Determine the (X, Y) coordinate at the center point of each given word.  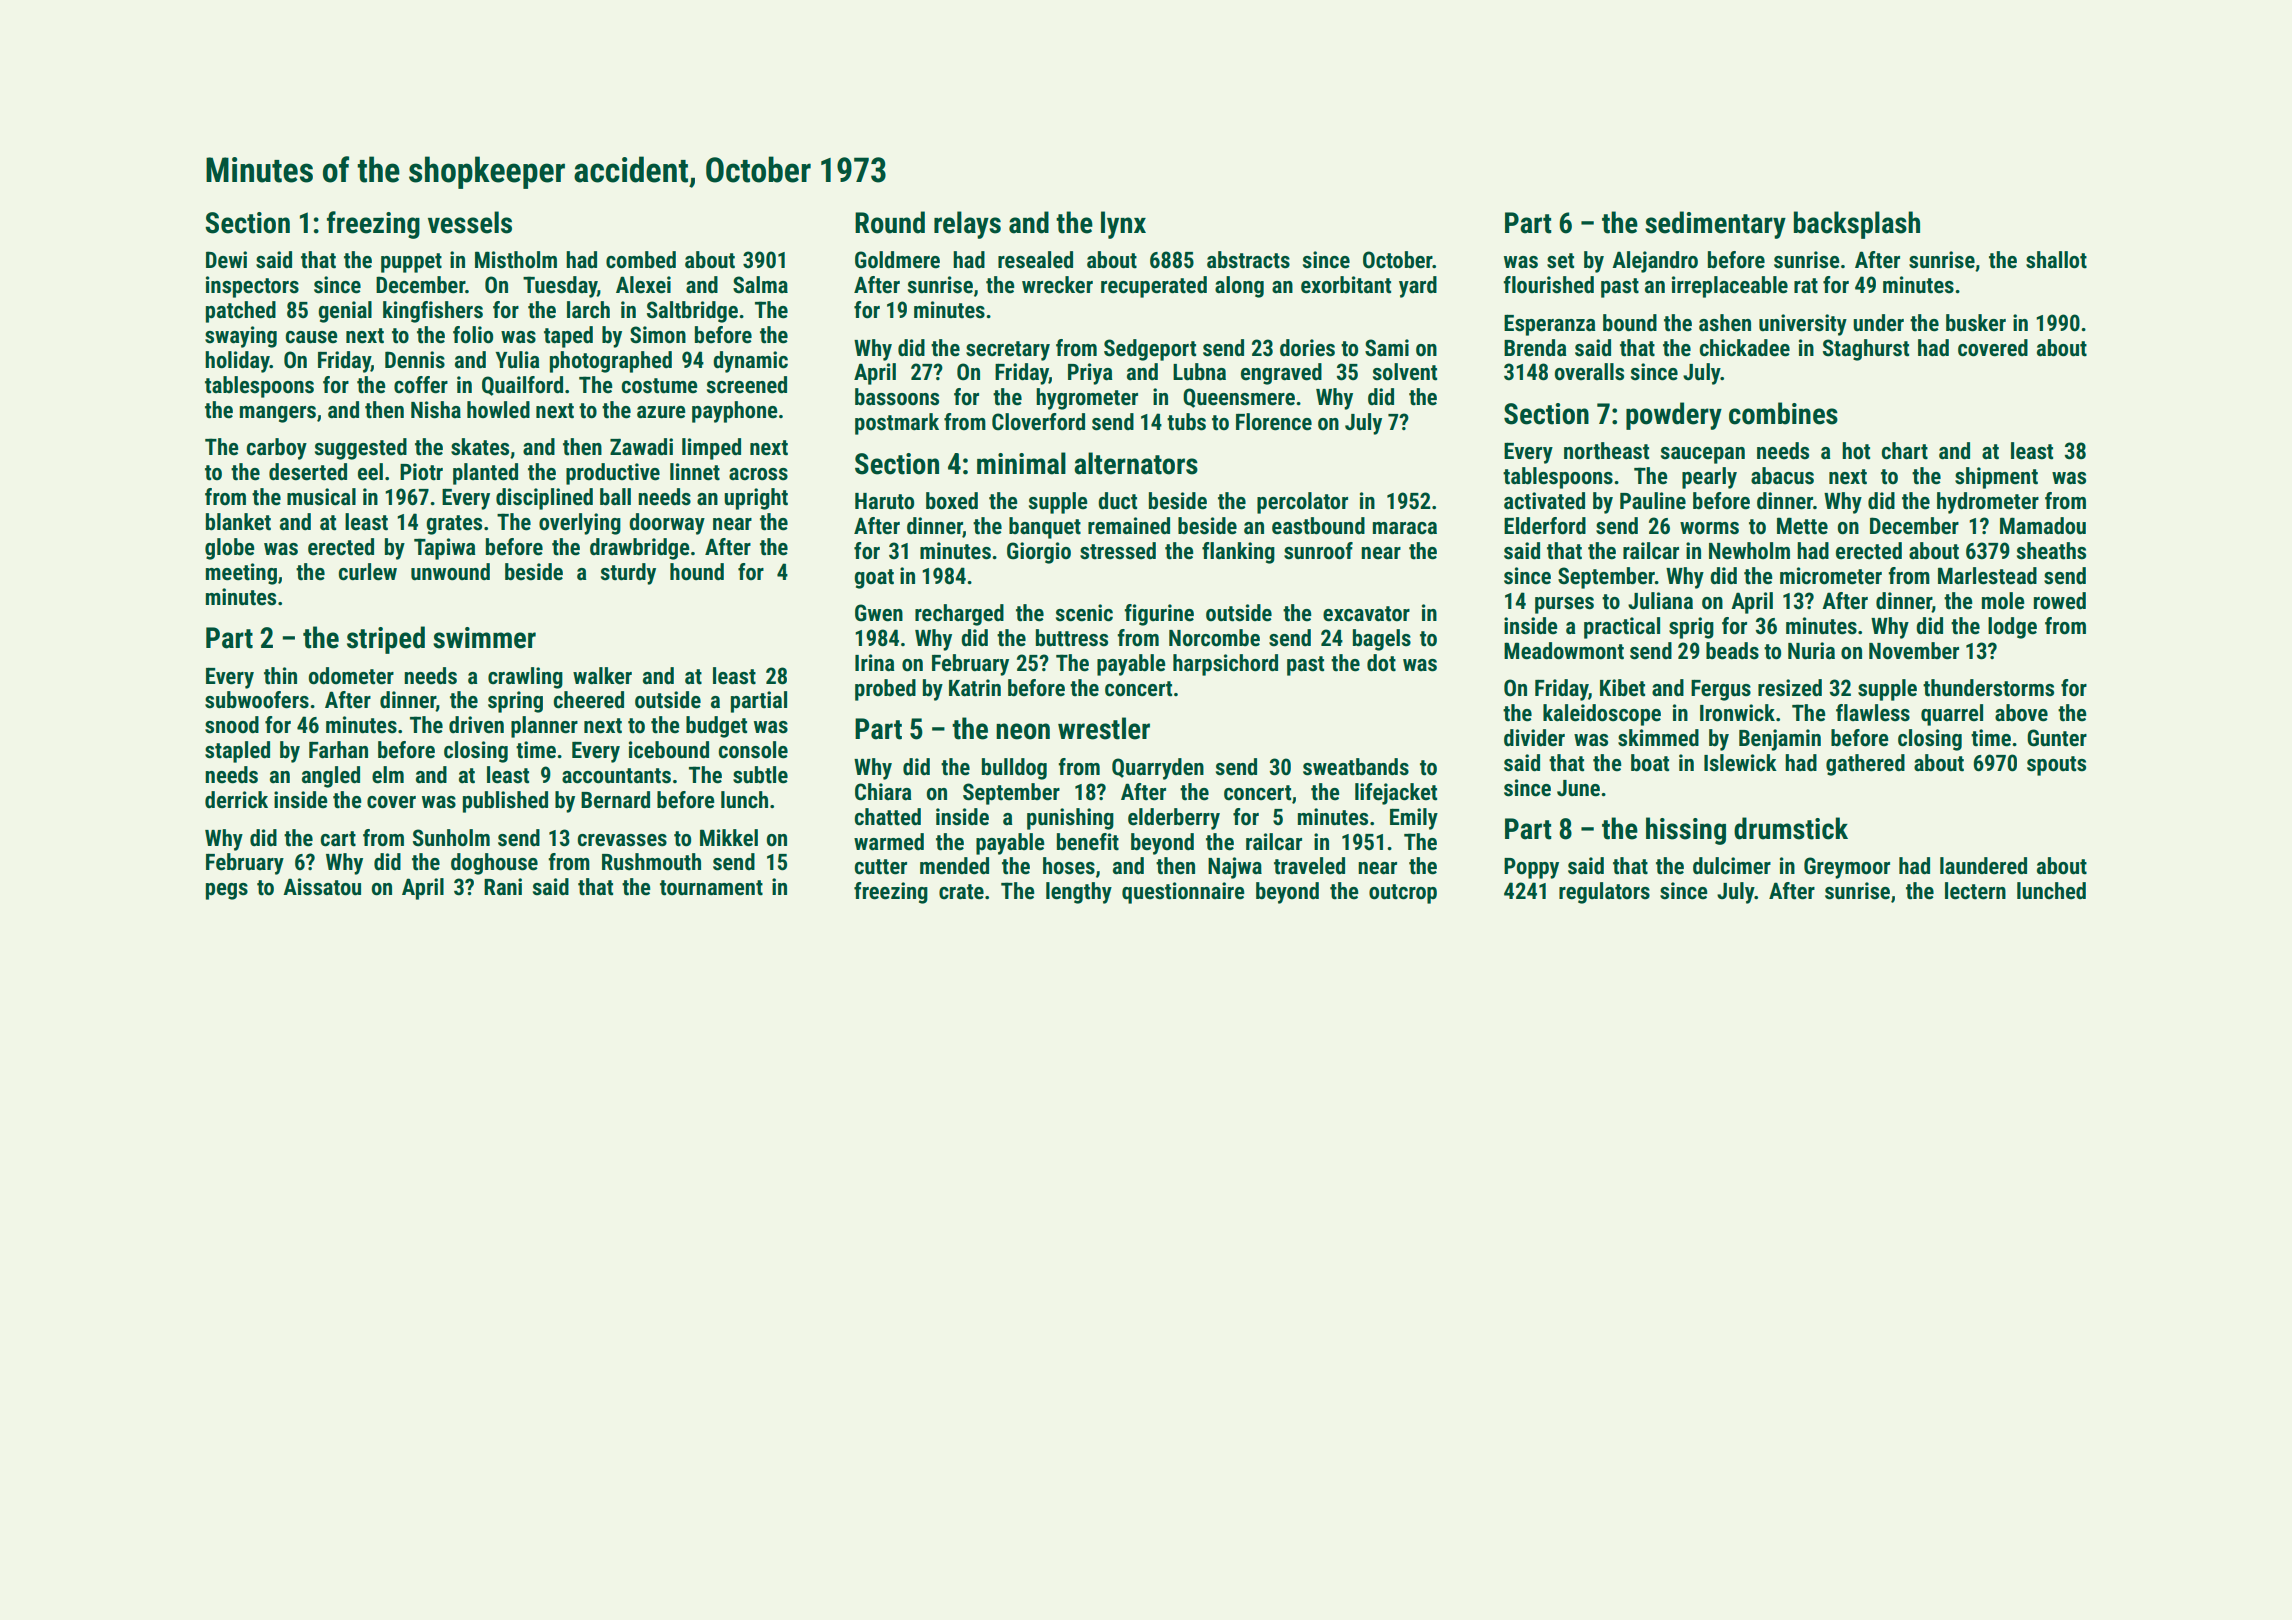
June (1578, 788)
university (1803, 325)
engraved (1281, 374)
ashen (1725, 323)
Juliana (1660, 601)
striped (386, 640)
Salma (760, 285)
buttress (1072, 638)
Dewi (226, 260)
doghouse (494, 864)
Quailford (522, 386)
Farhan (338, 750)
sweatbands (1356, 767)
